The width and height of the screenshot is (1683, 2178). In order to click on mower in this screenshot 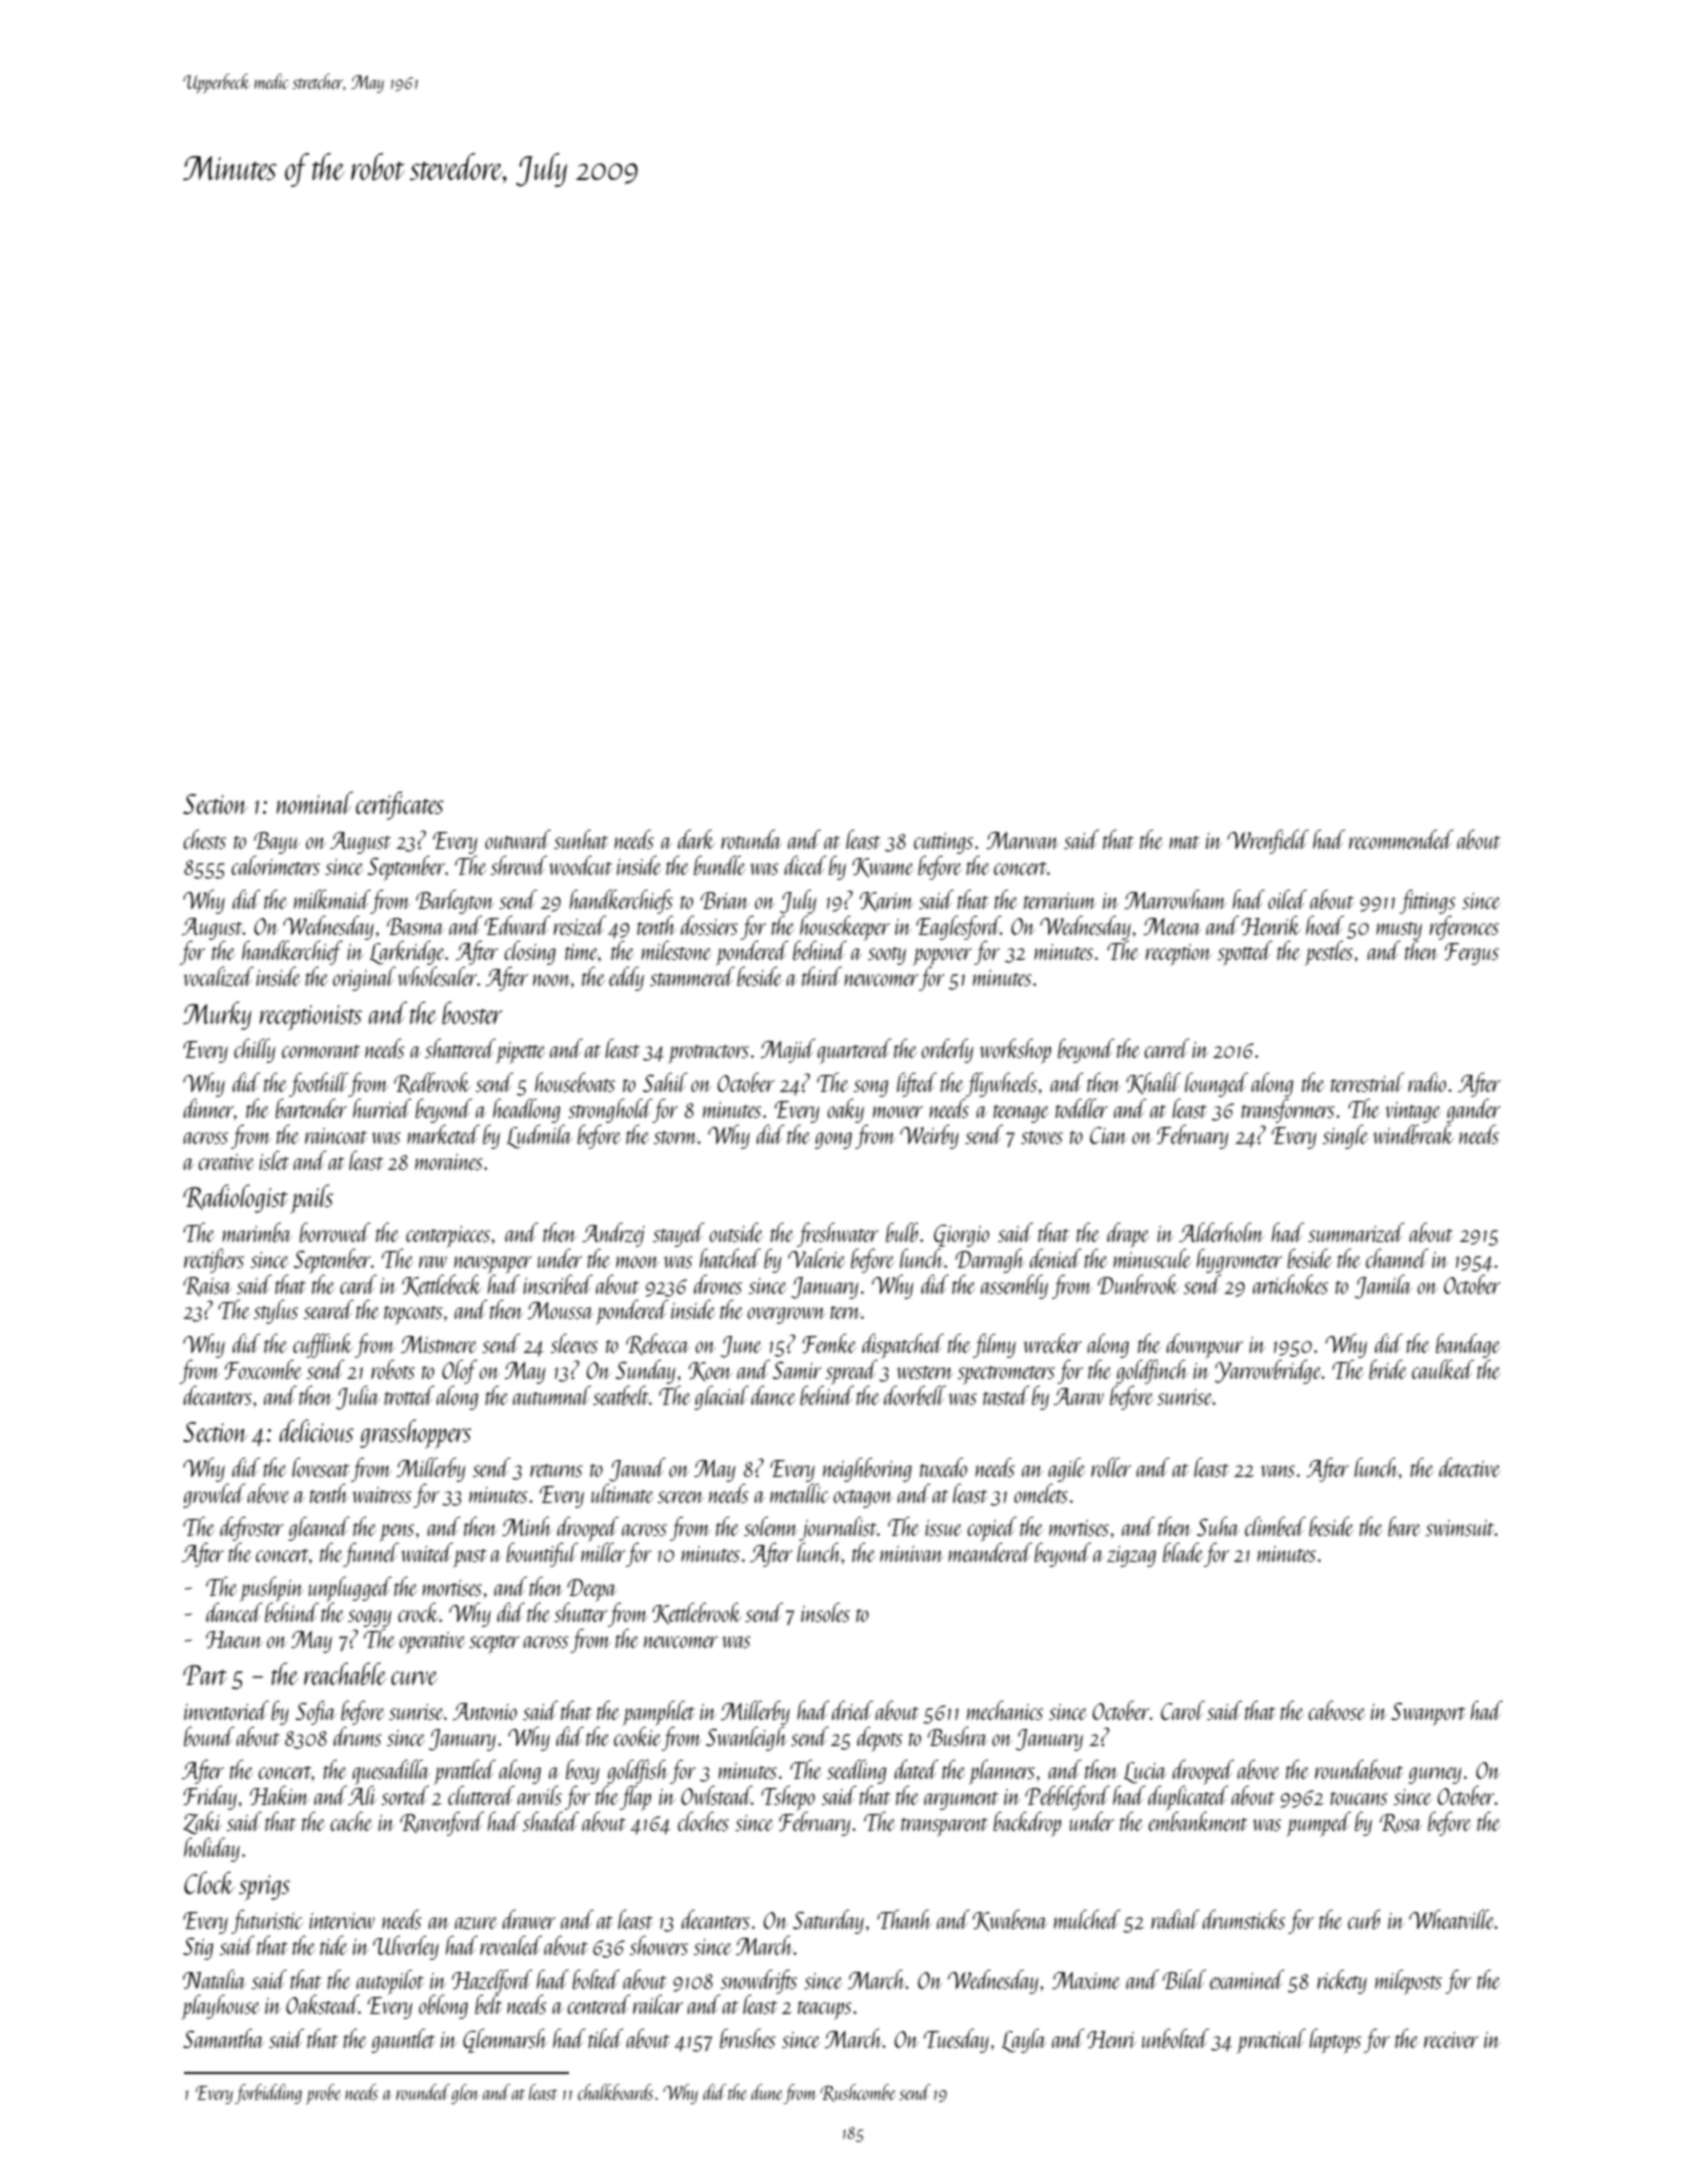, I will do `click(898, 1112)`.
